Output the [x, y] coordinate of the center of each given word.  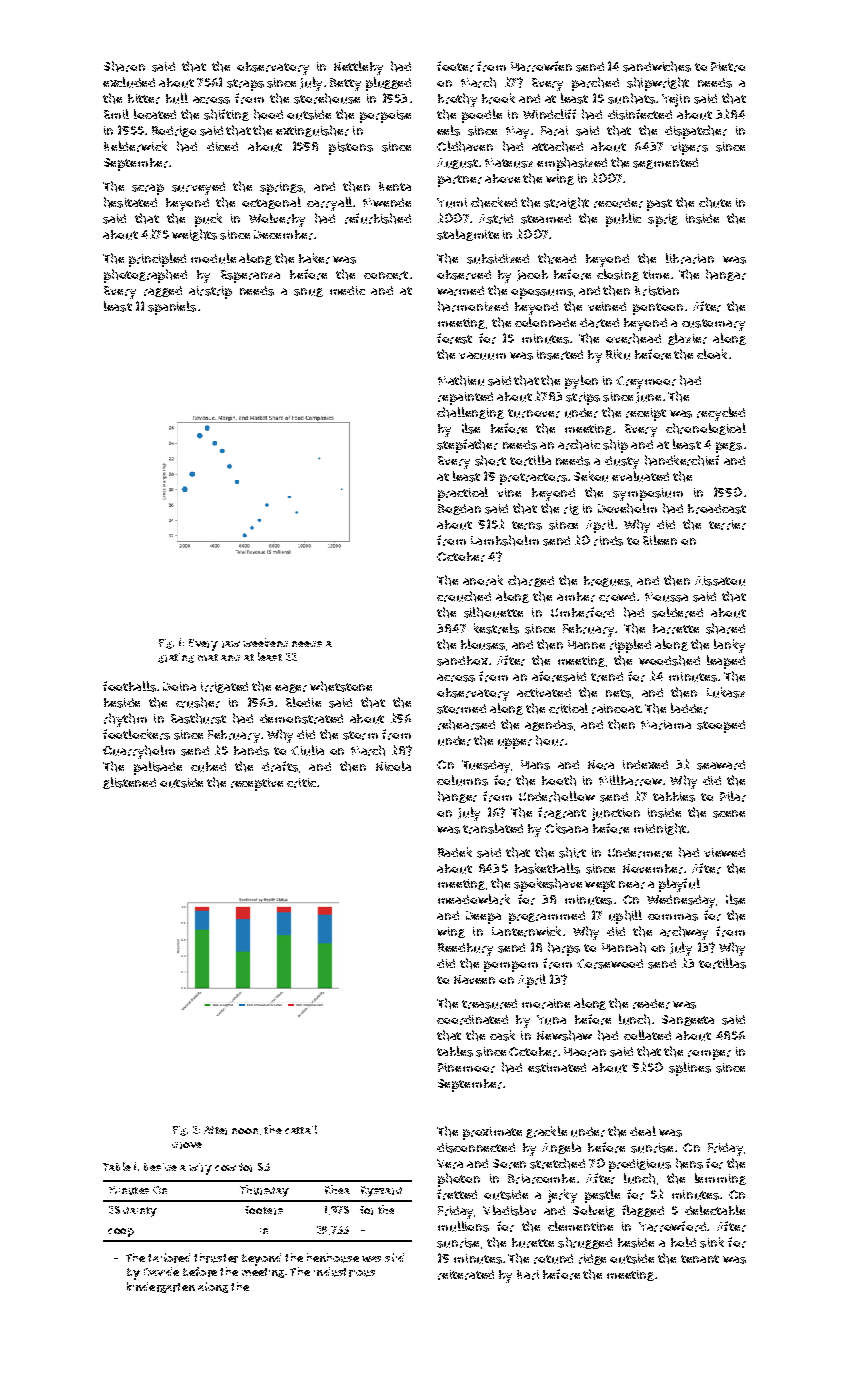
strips [583, 398]
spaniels [172, 308]
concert [386, 275]
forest [454, 338]
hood [268, 114]
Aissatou [720, 581]
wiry [200, 1169]
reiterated [466, 1275]
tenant [700, 1259]
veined [607, 306]
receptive [257, 784]
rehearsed [466, 724]
